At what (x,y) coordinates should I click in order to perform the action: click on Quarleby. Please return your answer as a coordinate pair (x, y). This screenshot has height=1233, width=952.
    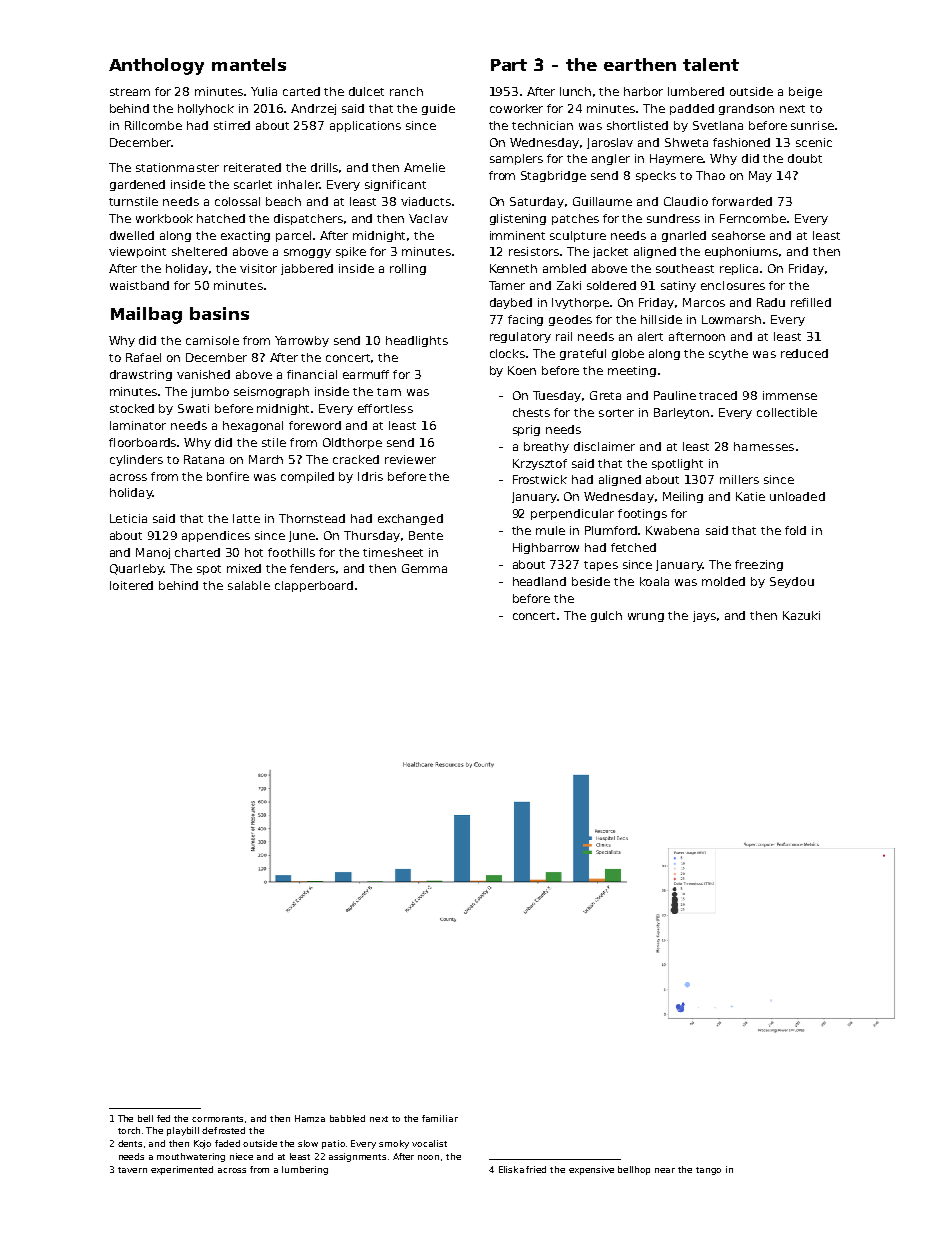
    Looking at the image, I should click on (137, 569).
